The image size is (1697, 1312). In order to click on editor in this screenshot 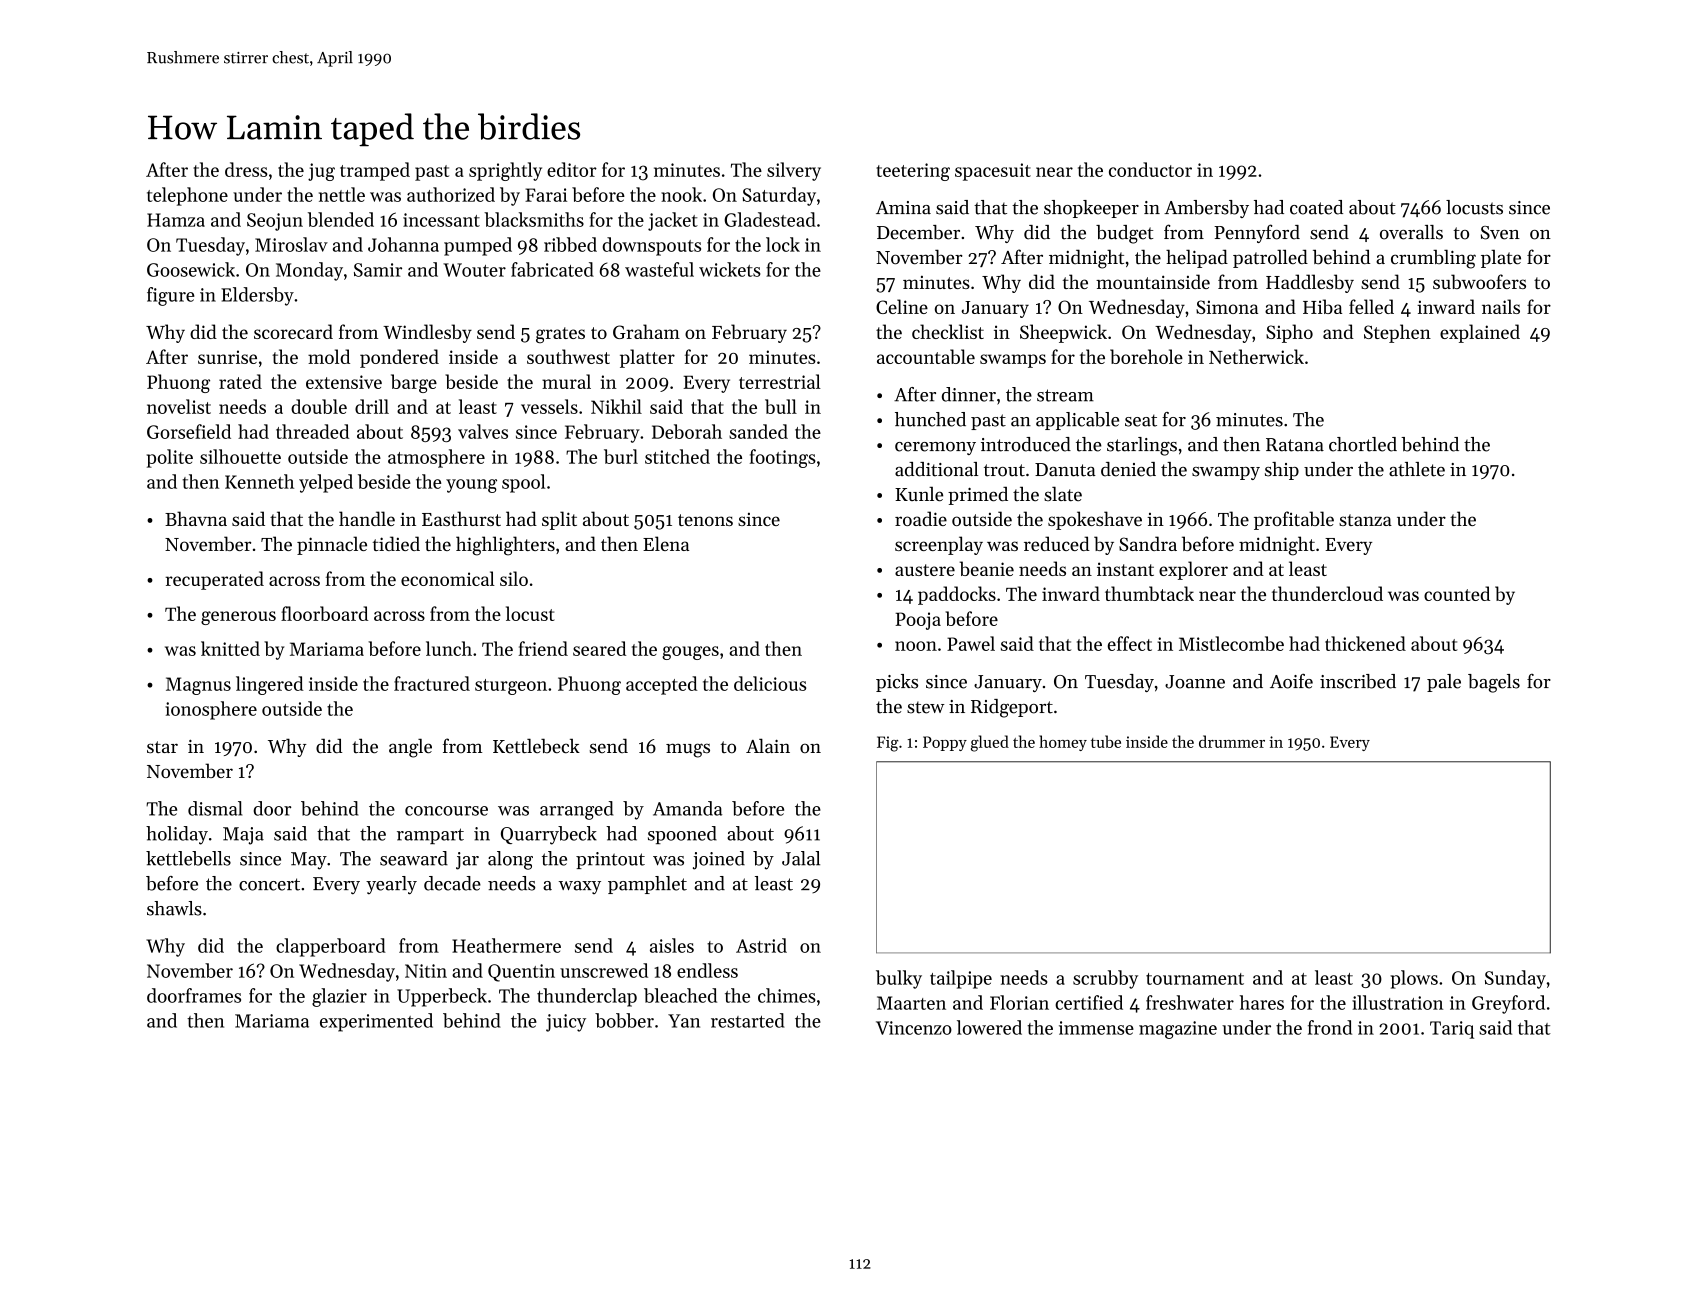, I will do `click(572, 169)`.
